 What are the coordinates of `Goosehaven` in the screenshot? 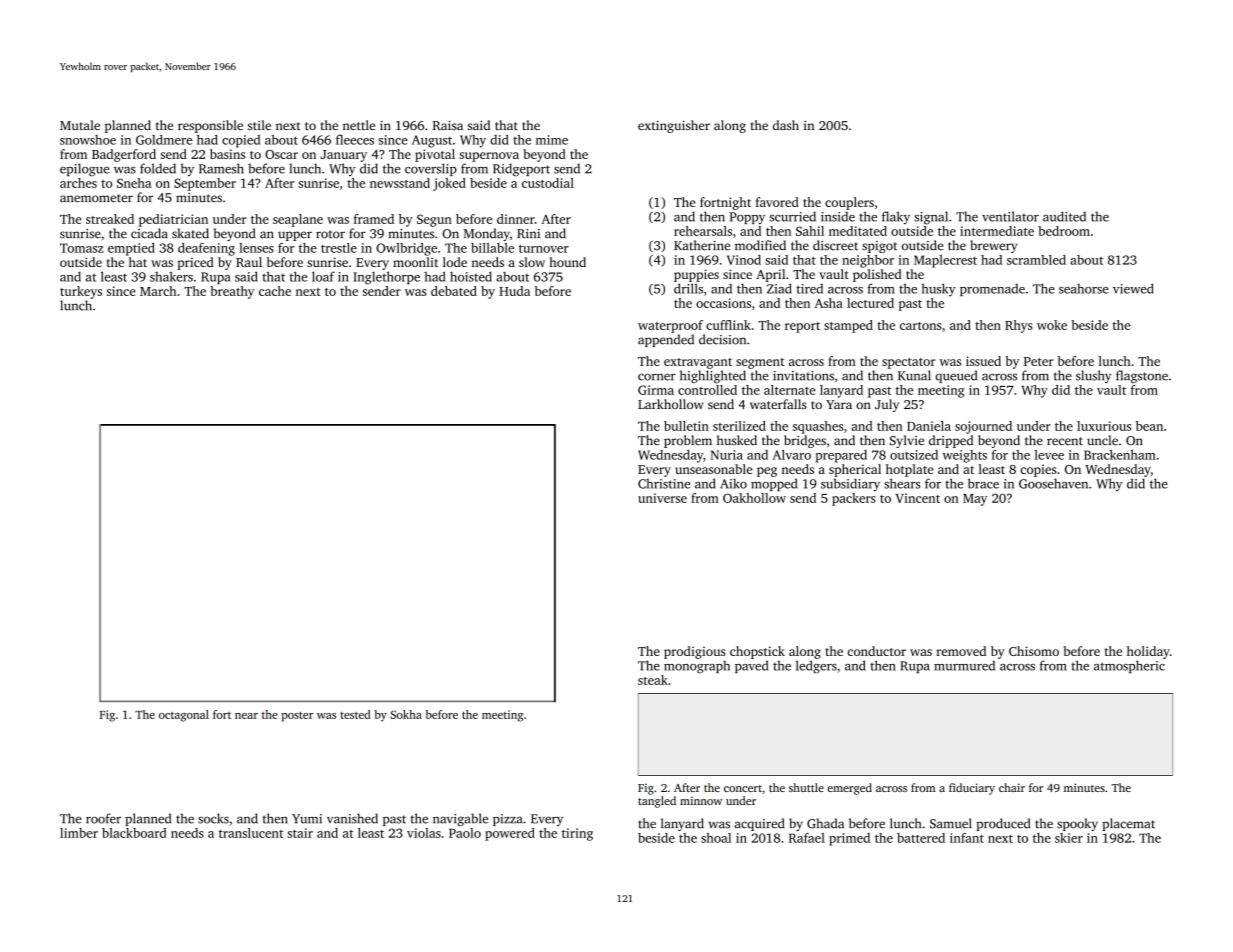 It's located at (1053, 483).
